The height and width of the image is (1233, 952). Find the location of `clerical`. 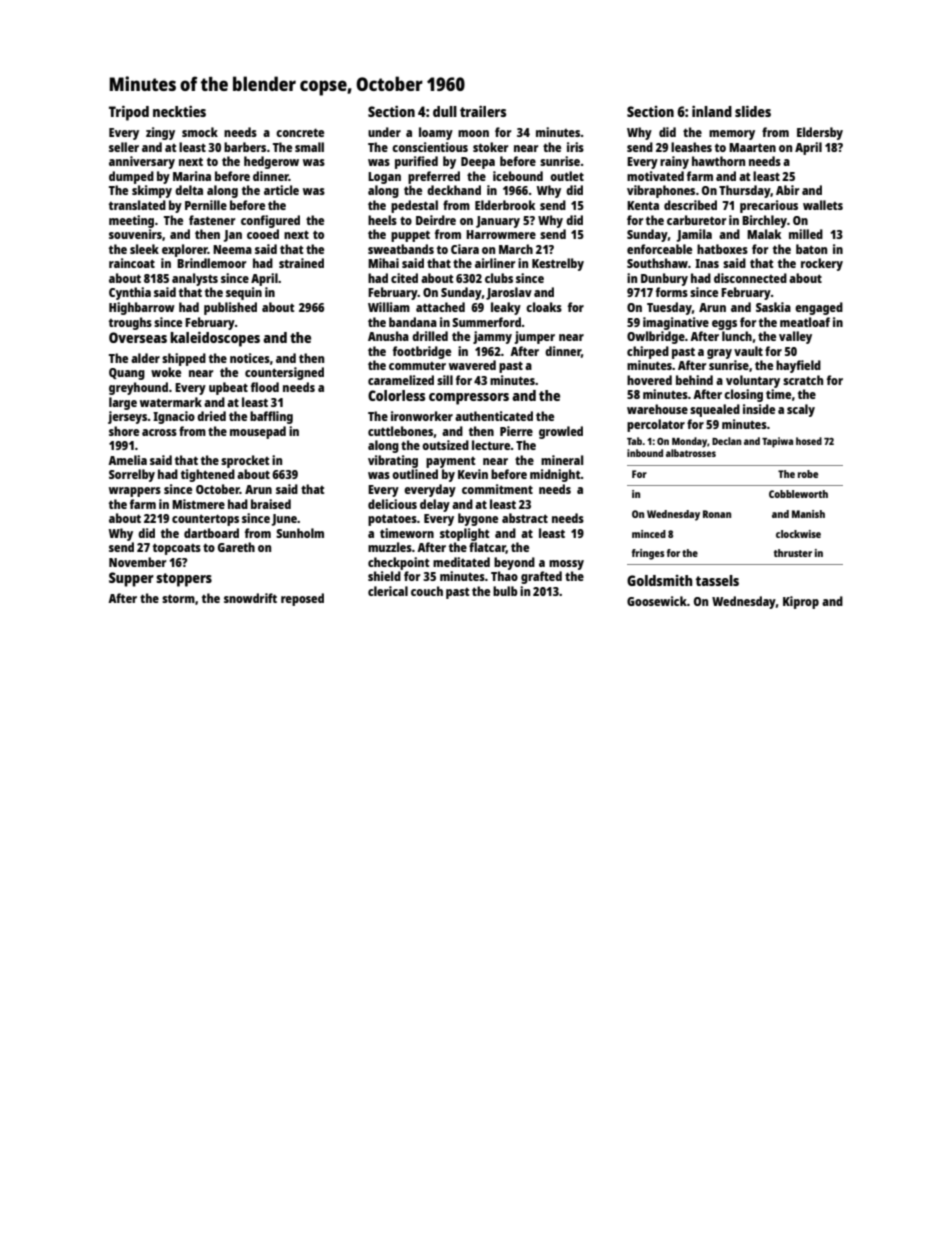

clerical is located at coordinates (388, 591).
